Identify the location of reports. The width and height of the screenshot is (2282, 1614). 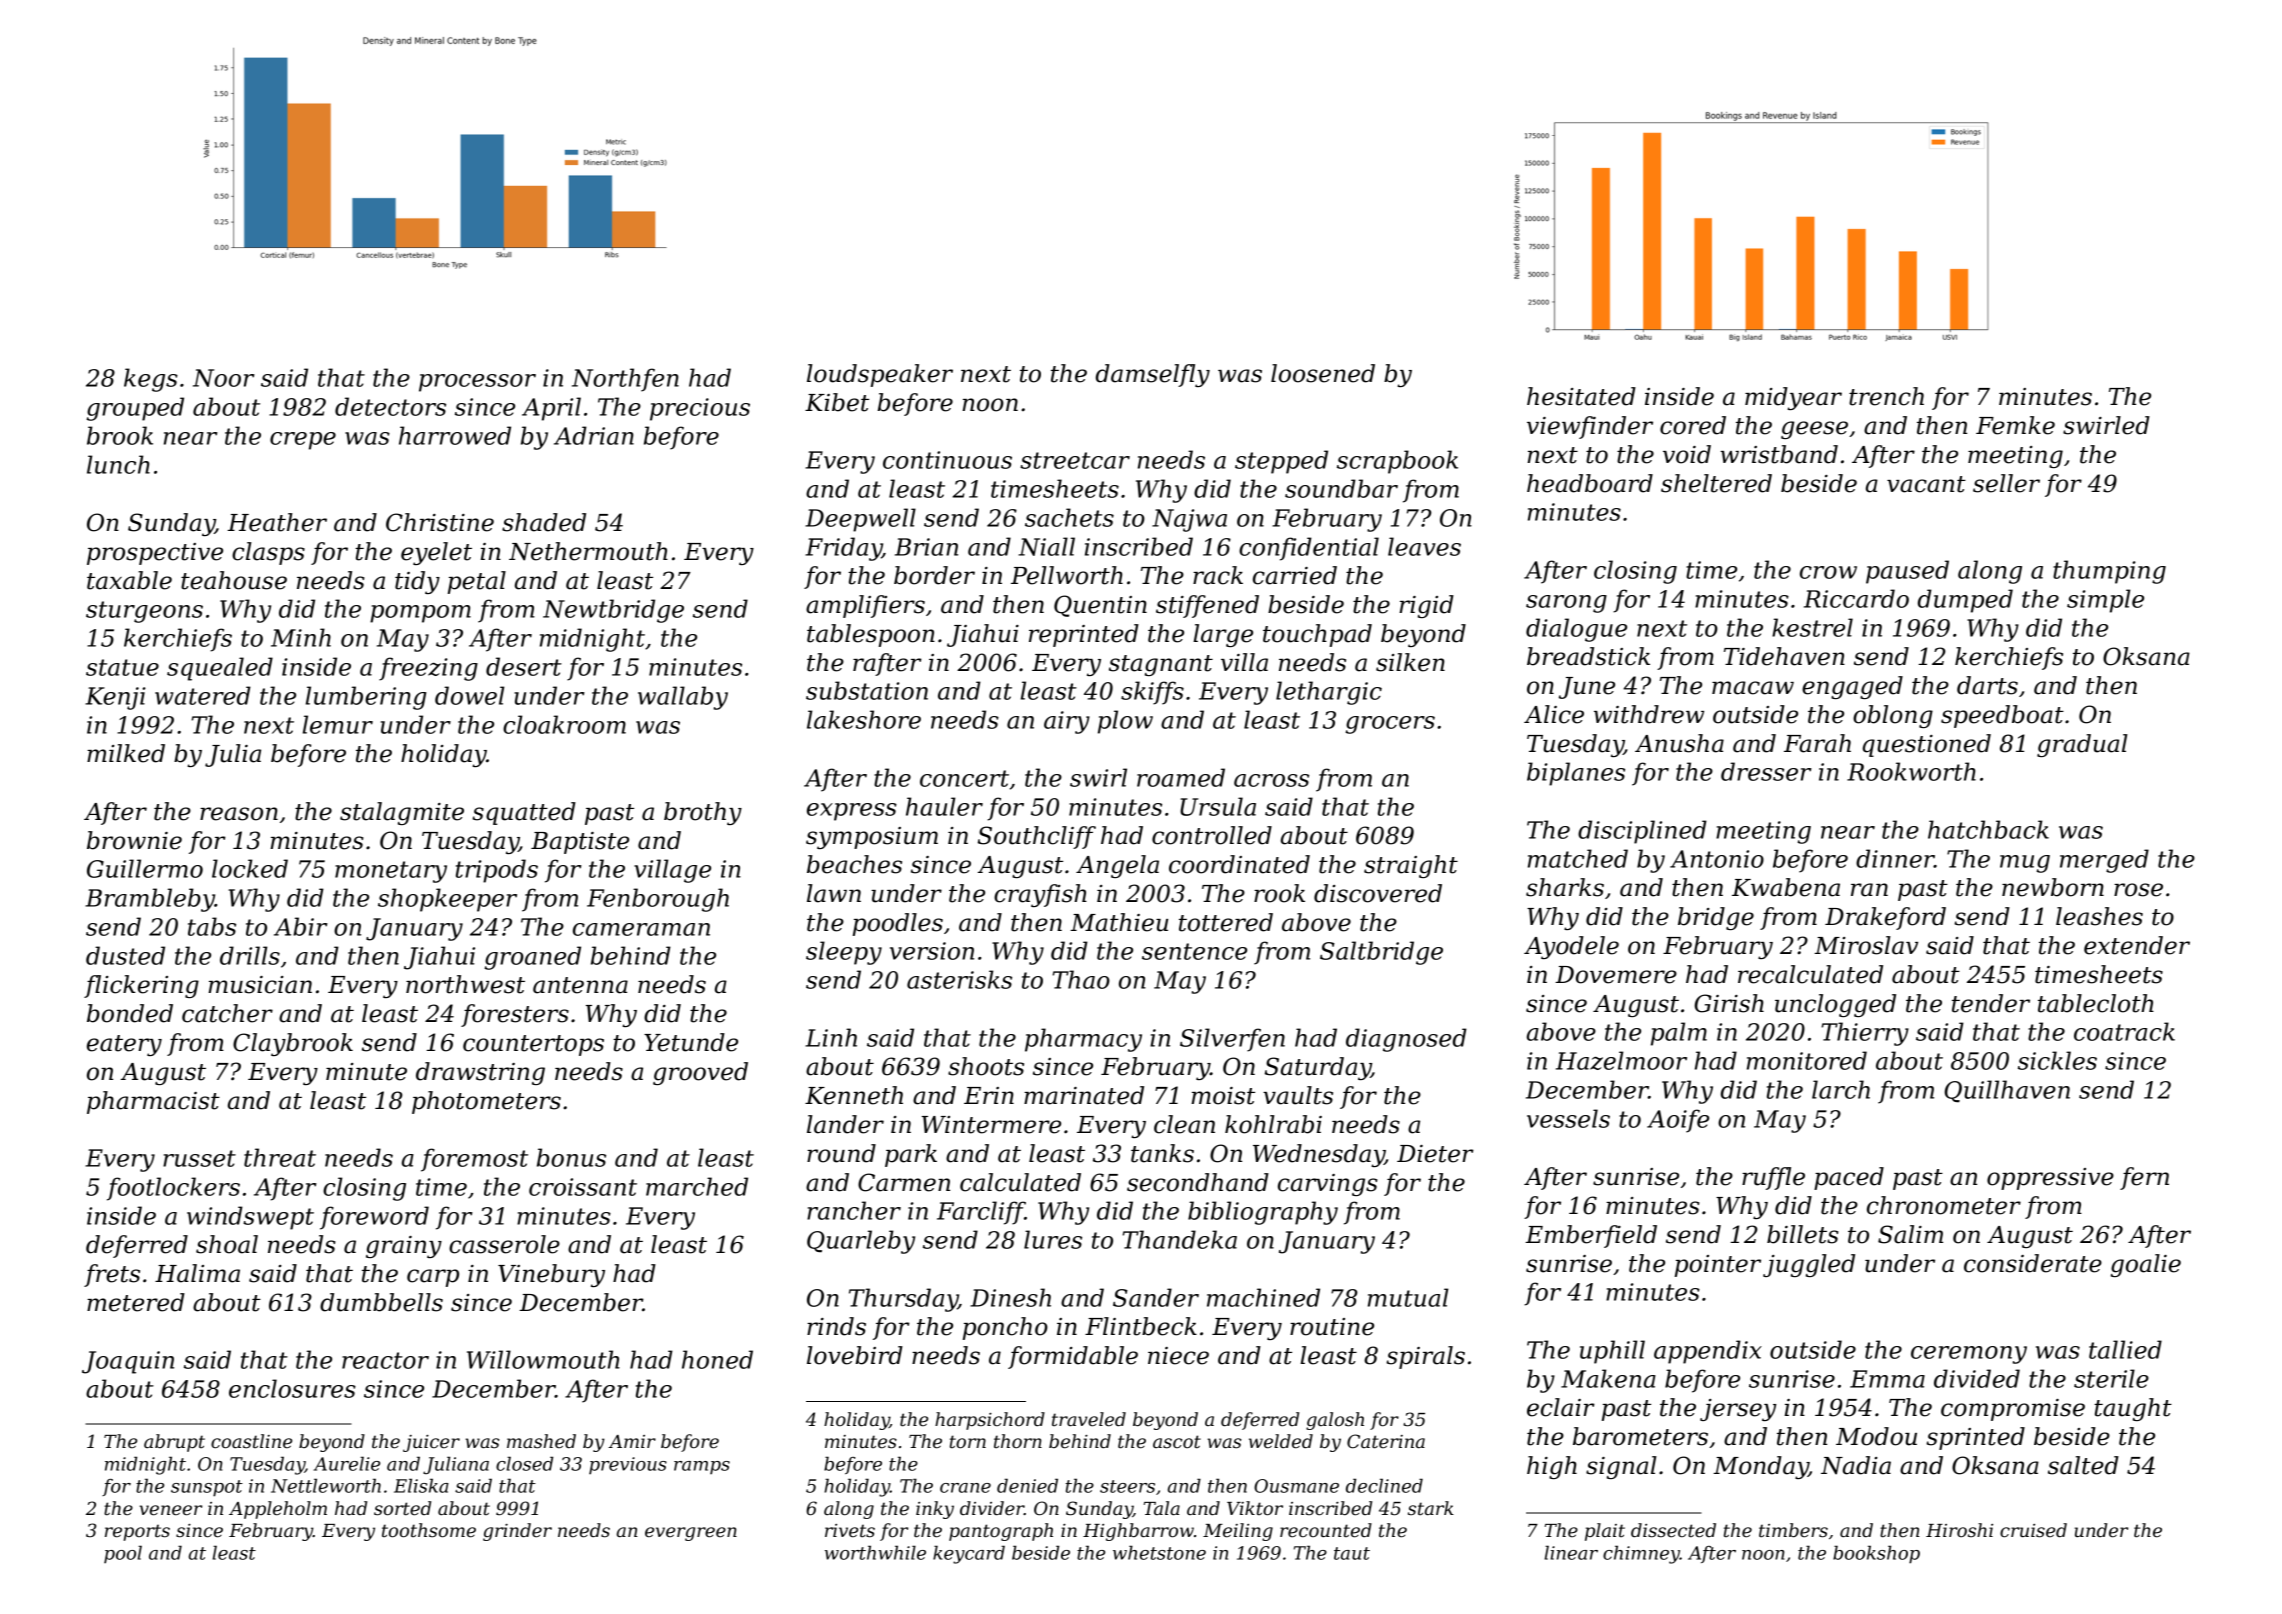
(137, 1532).
